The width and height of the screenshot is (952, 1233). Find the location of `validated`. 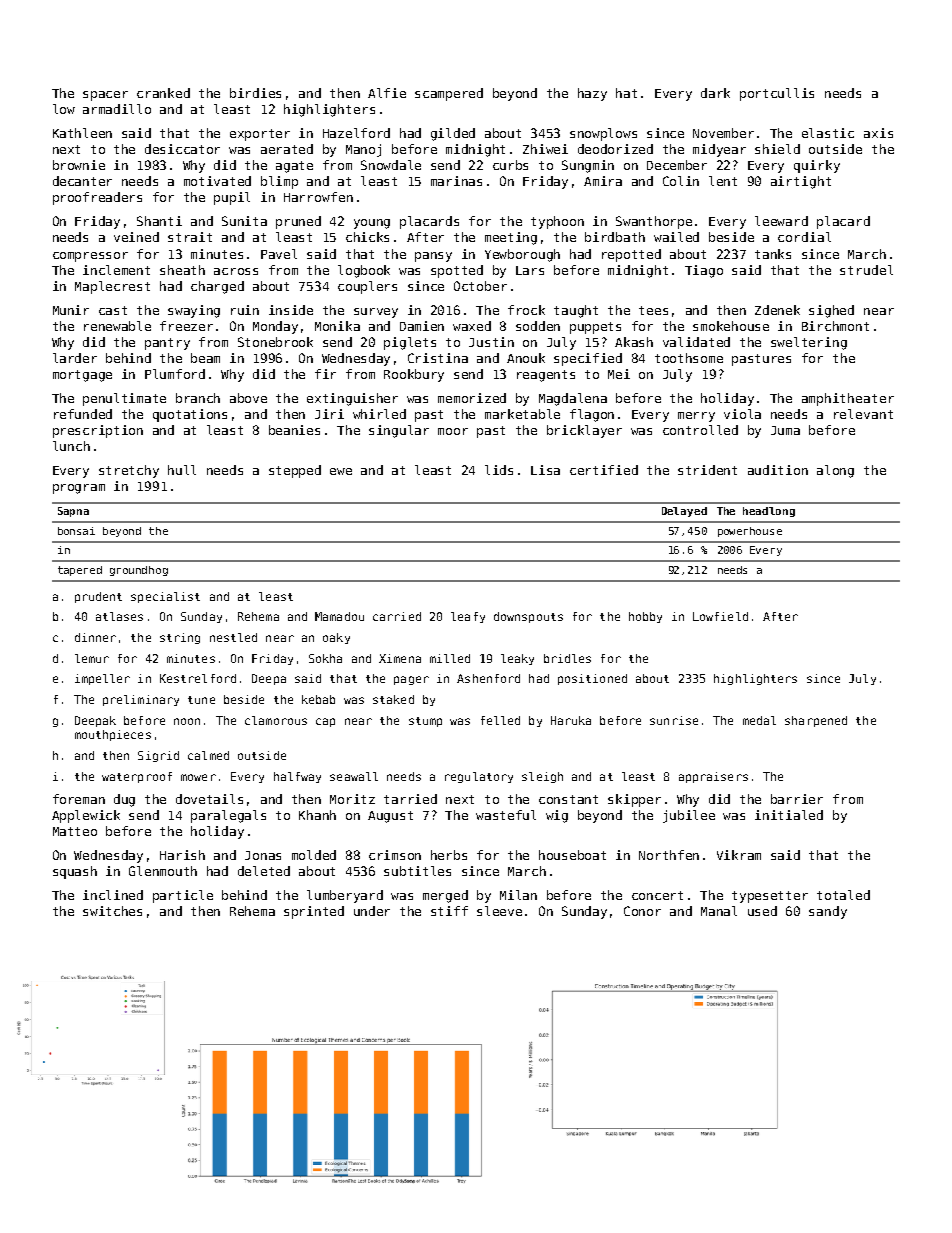

validated is located at coordinates (696, 342).
